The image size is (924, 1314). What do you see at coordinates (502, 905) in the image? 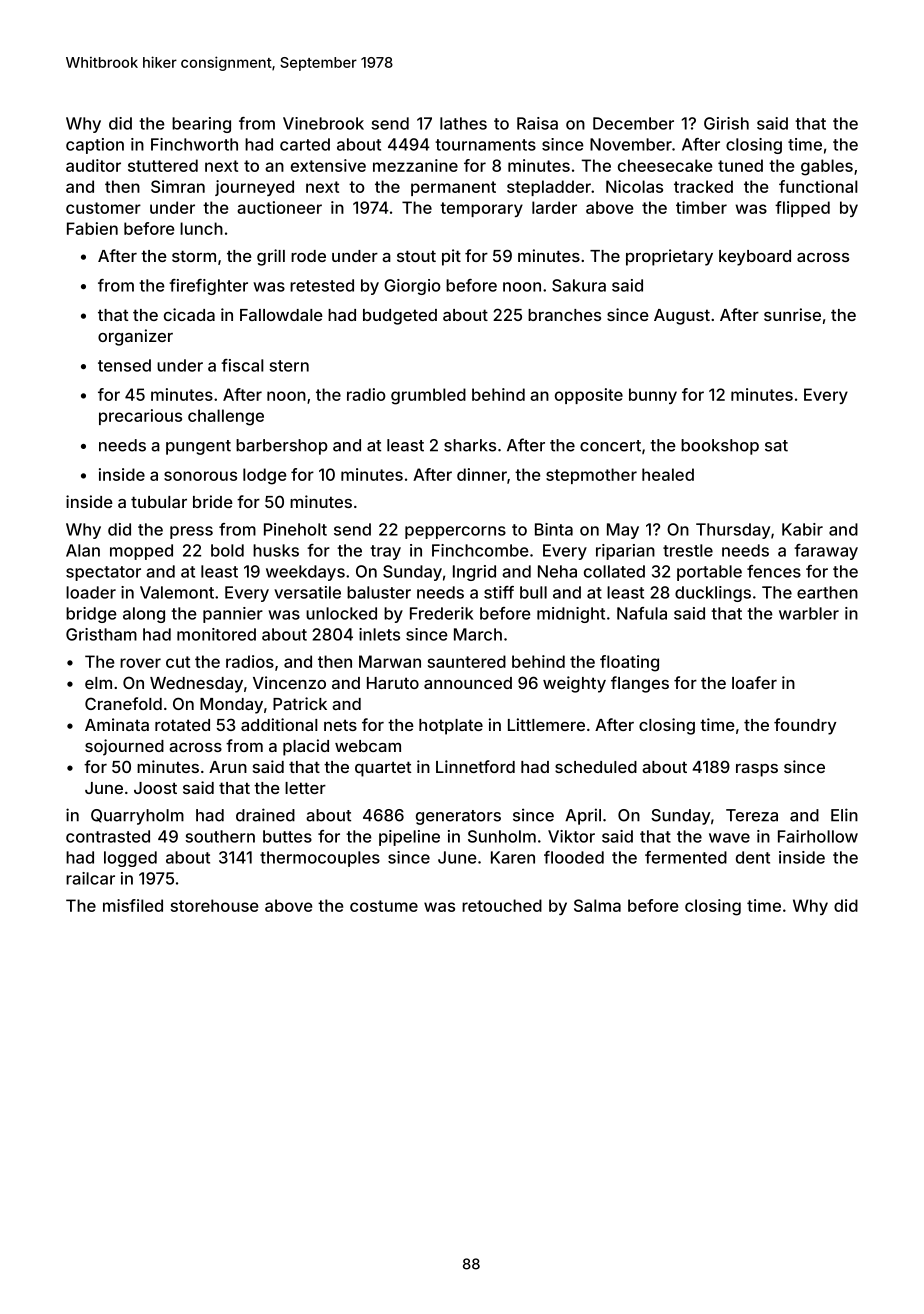
I see `retouched` at bounding box center [502, 905].
